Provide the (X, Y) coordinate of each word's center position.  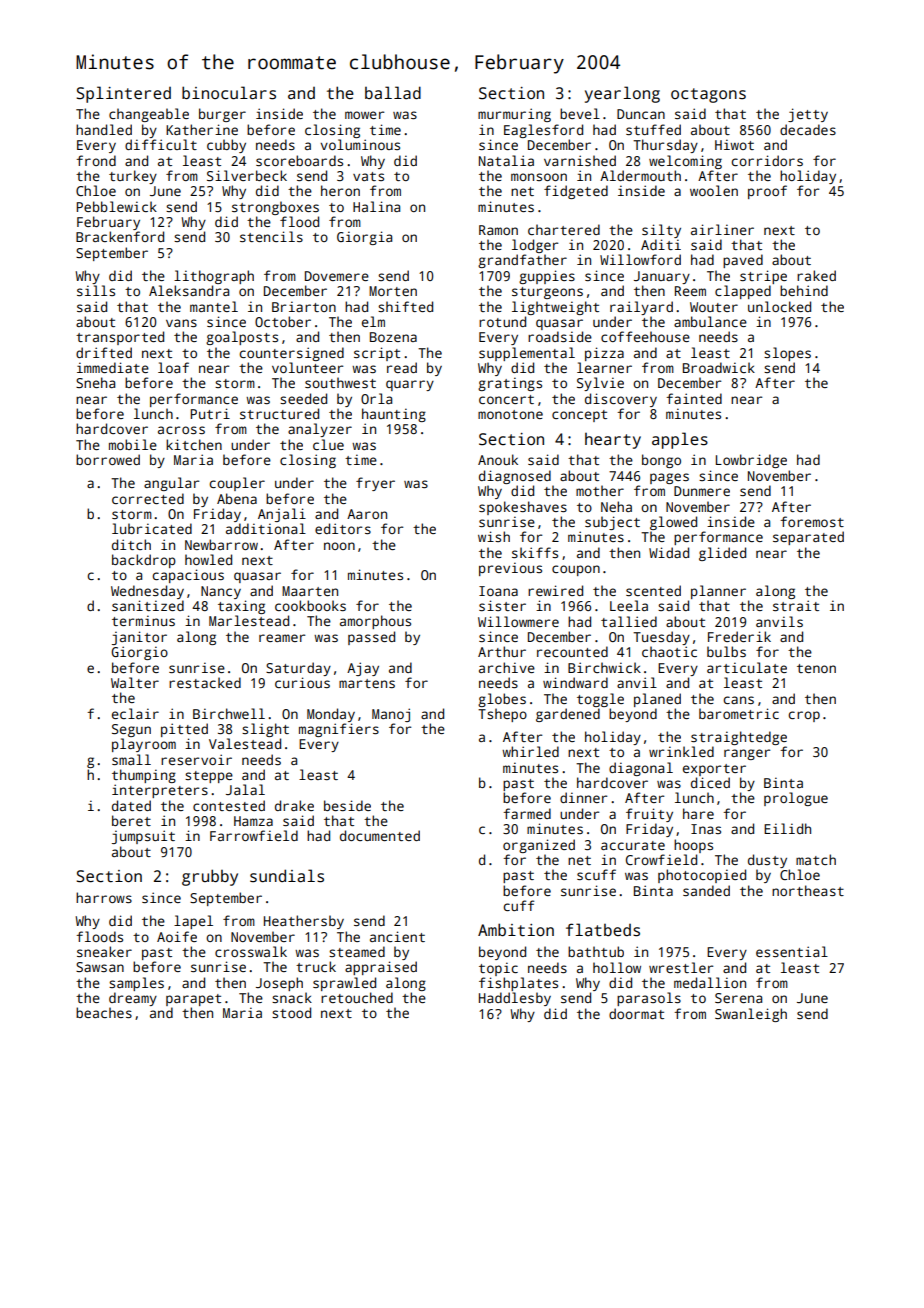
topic (498, 969)
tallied (629, 621)
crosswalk (251, 951)
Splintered (124, 94)
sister (502, 605)
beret (131, 820)
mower (364, 115)
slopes (787, 354)
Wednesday (147, 592)
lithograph (214, 277)
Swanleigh (751, 1015)
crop (804, 716)
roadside (560, 336)
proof (767, 192)
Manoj (391, 715)
